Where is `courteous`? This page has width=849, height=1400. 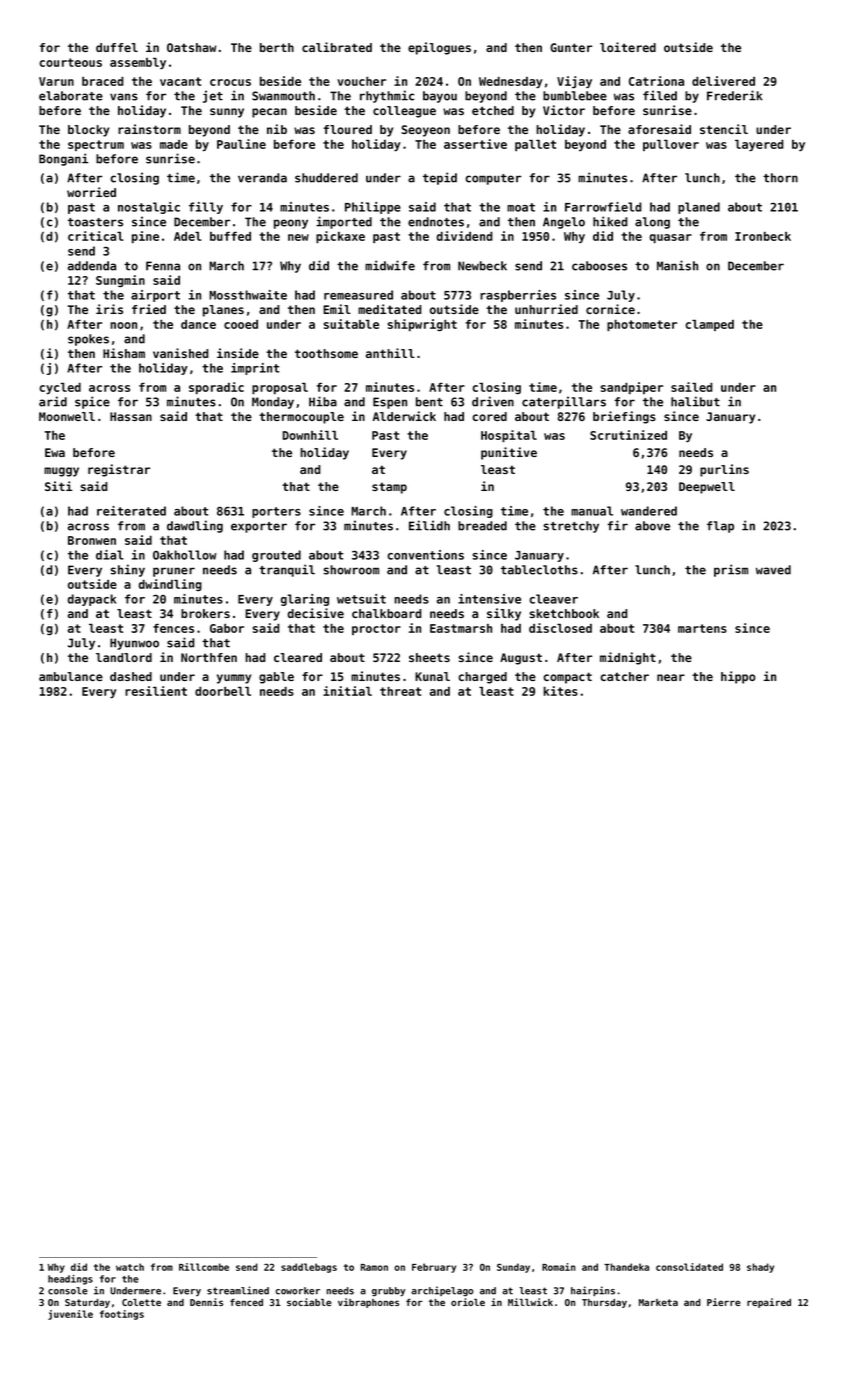 courteous is located at coordinates (70, 62).
